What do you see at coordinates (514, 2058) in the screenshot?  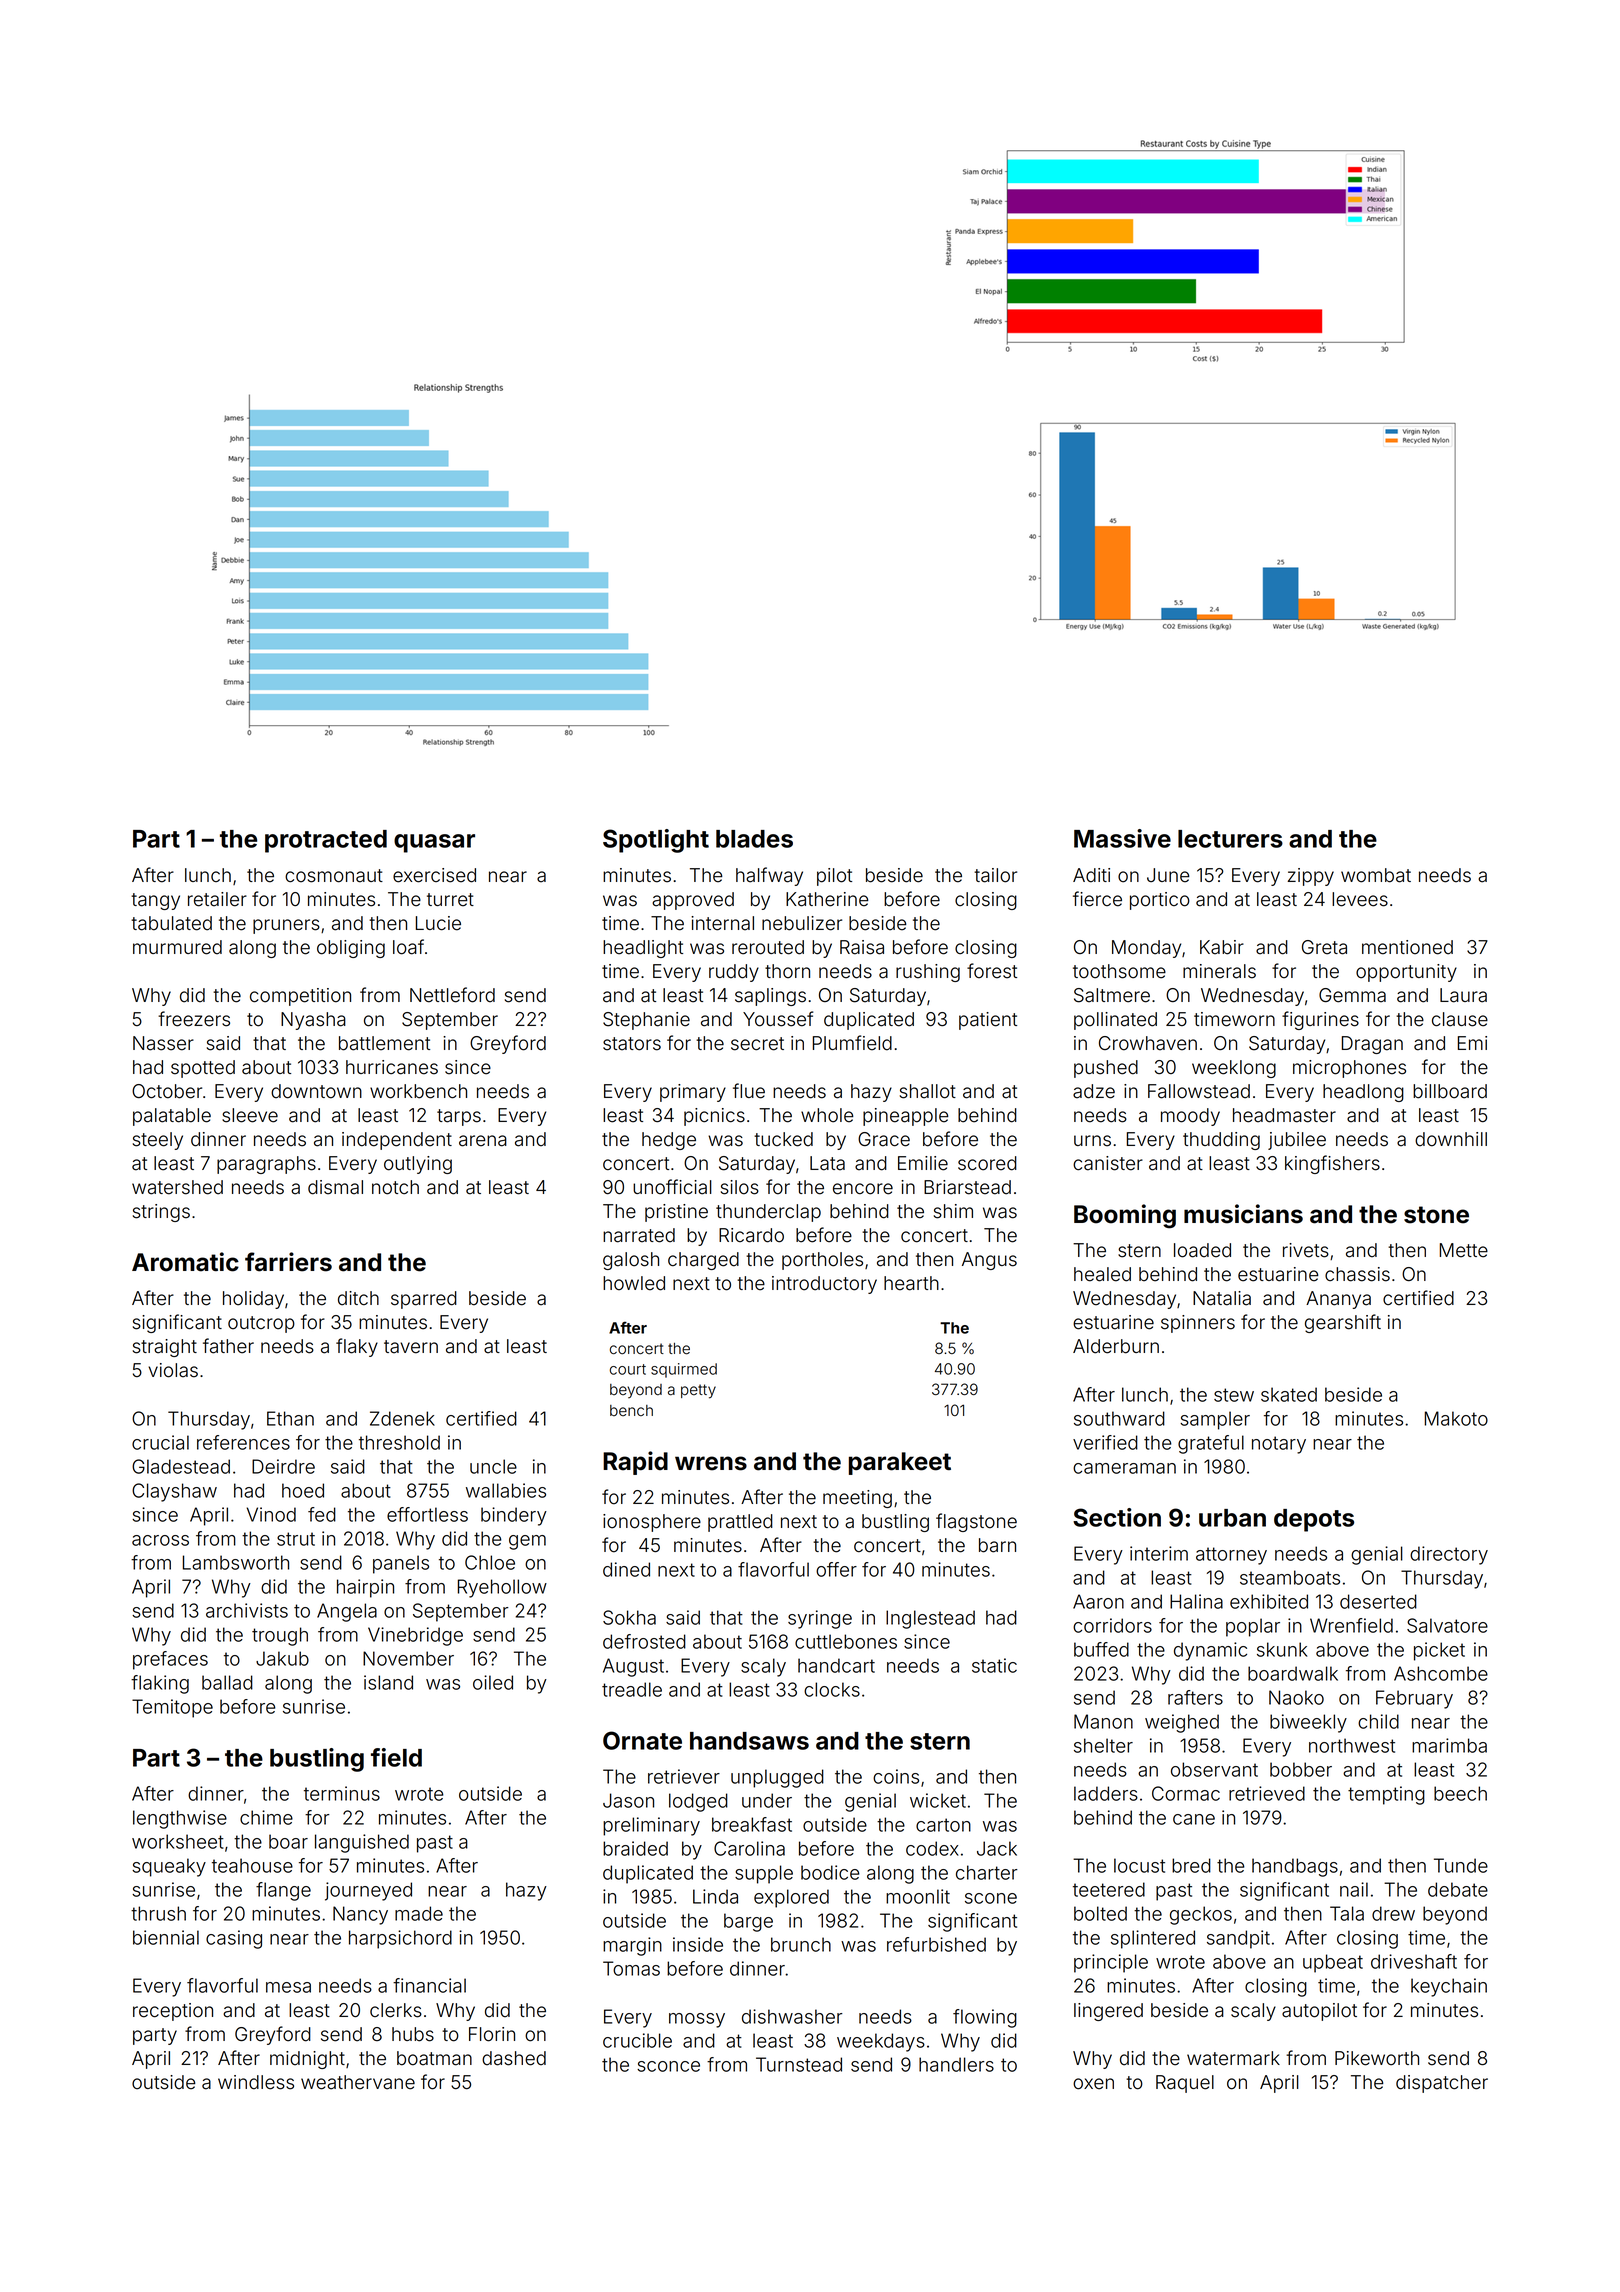 I see `dashed` at bounding box center [514, 2058].
